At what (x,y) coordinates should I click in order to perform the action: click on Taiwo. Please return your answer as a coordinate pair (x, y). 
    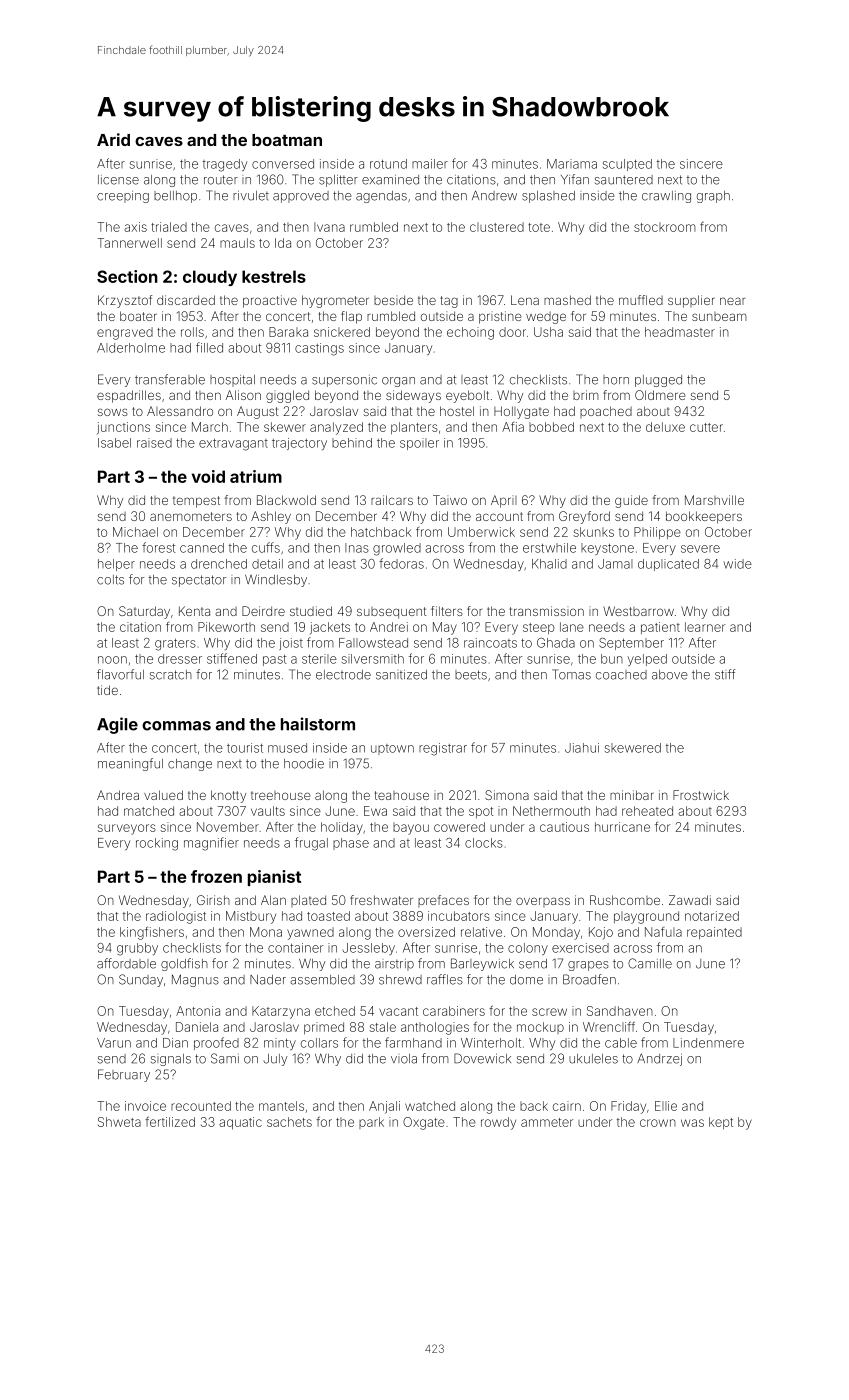
    Looking at the image, I should click on (450, 500).
